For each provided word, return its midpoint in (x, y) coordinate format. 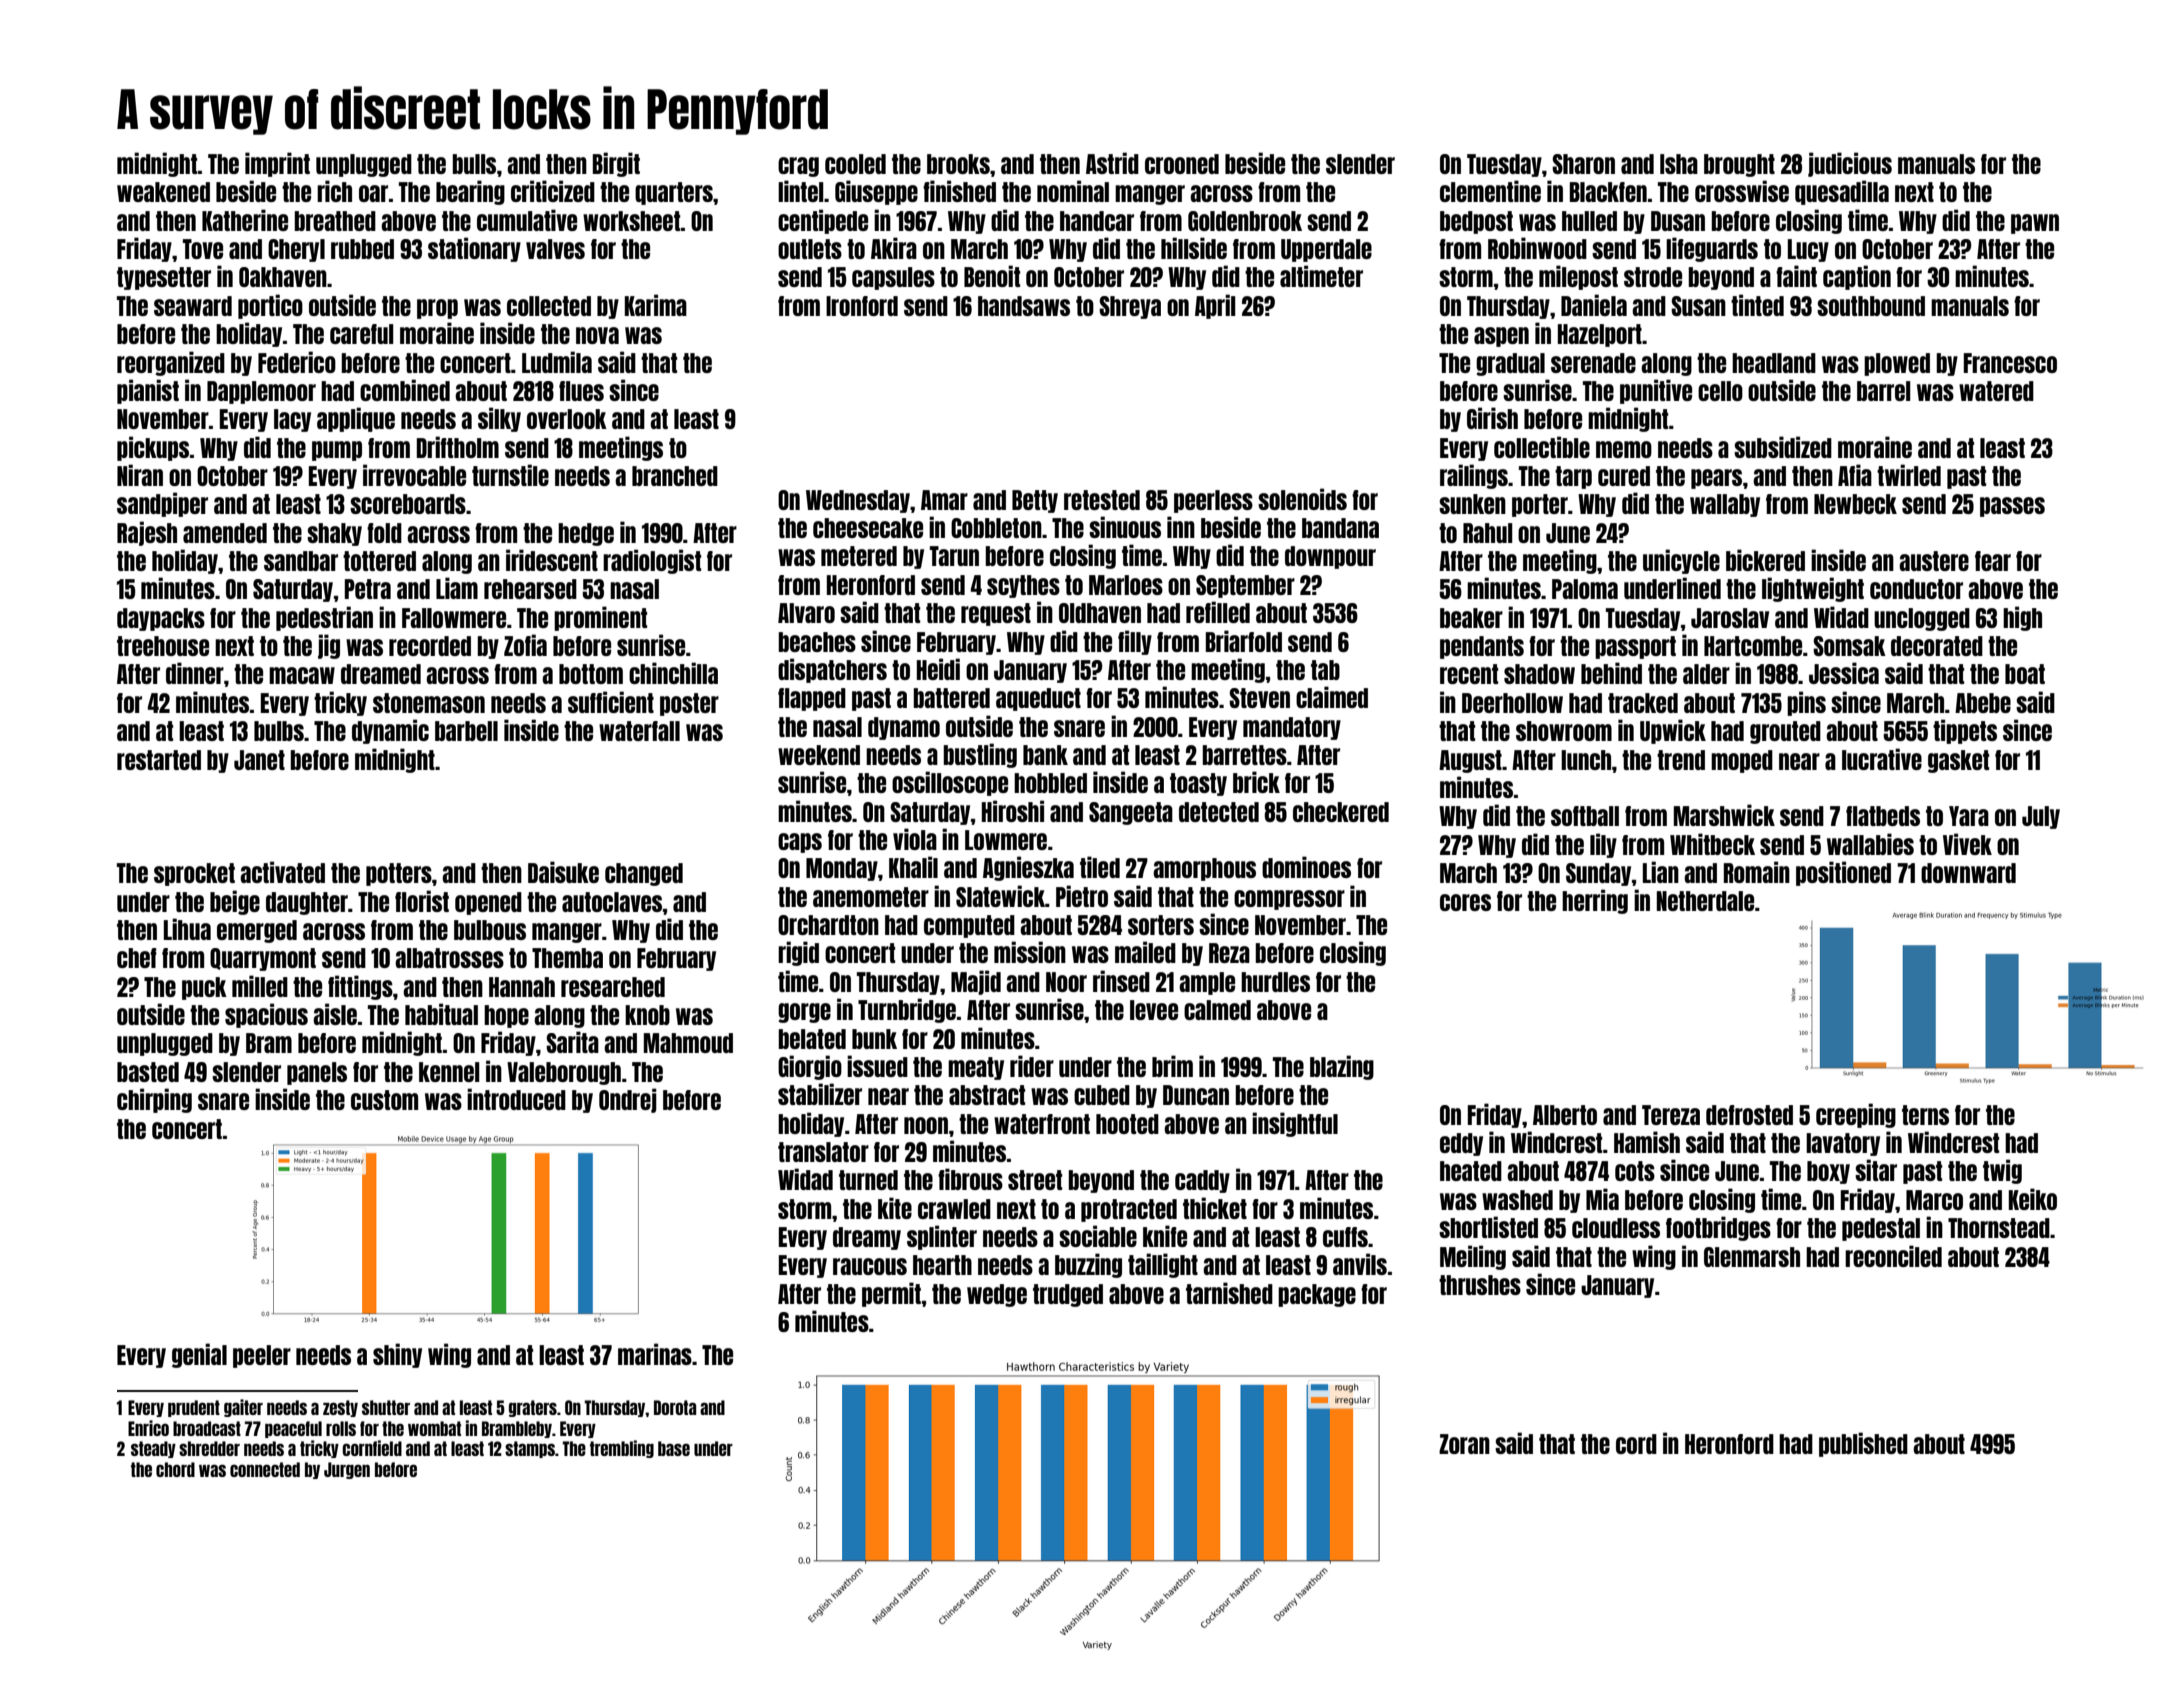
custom (384, 1100)
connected (265, 1469)
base (674, 1448)
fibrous (970, 1179)
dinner (195, 673)
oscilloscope (950, 783)
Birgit (616, 164)
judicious (1850, 164)
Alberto (1565, 1115)
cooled (855, 164)
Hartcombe (1753, 646)
